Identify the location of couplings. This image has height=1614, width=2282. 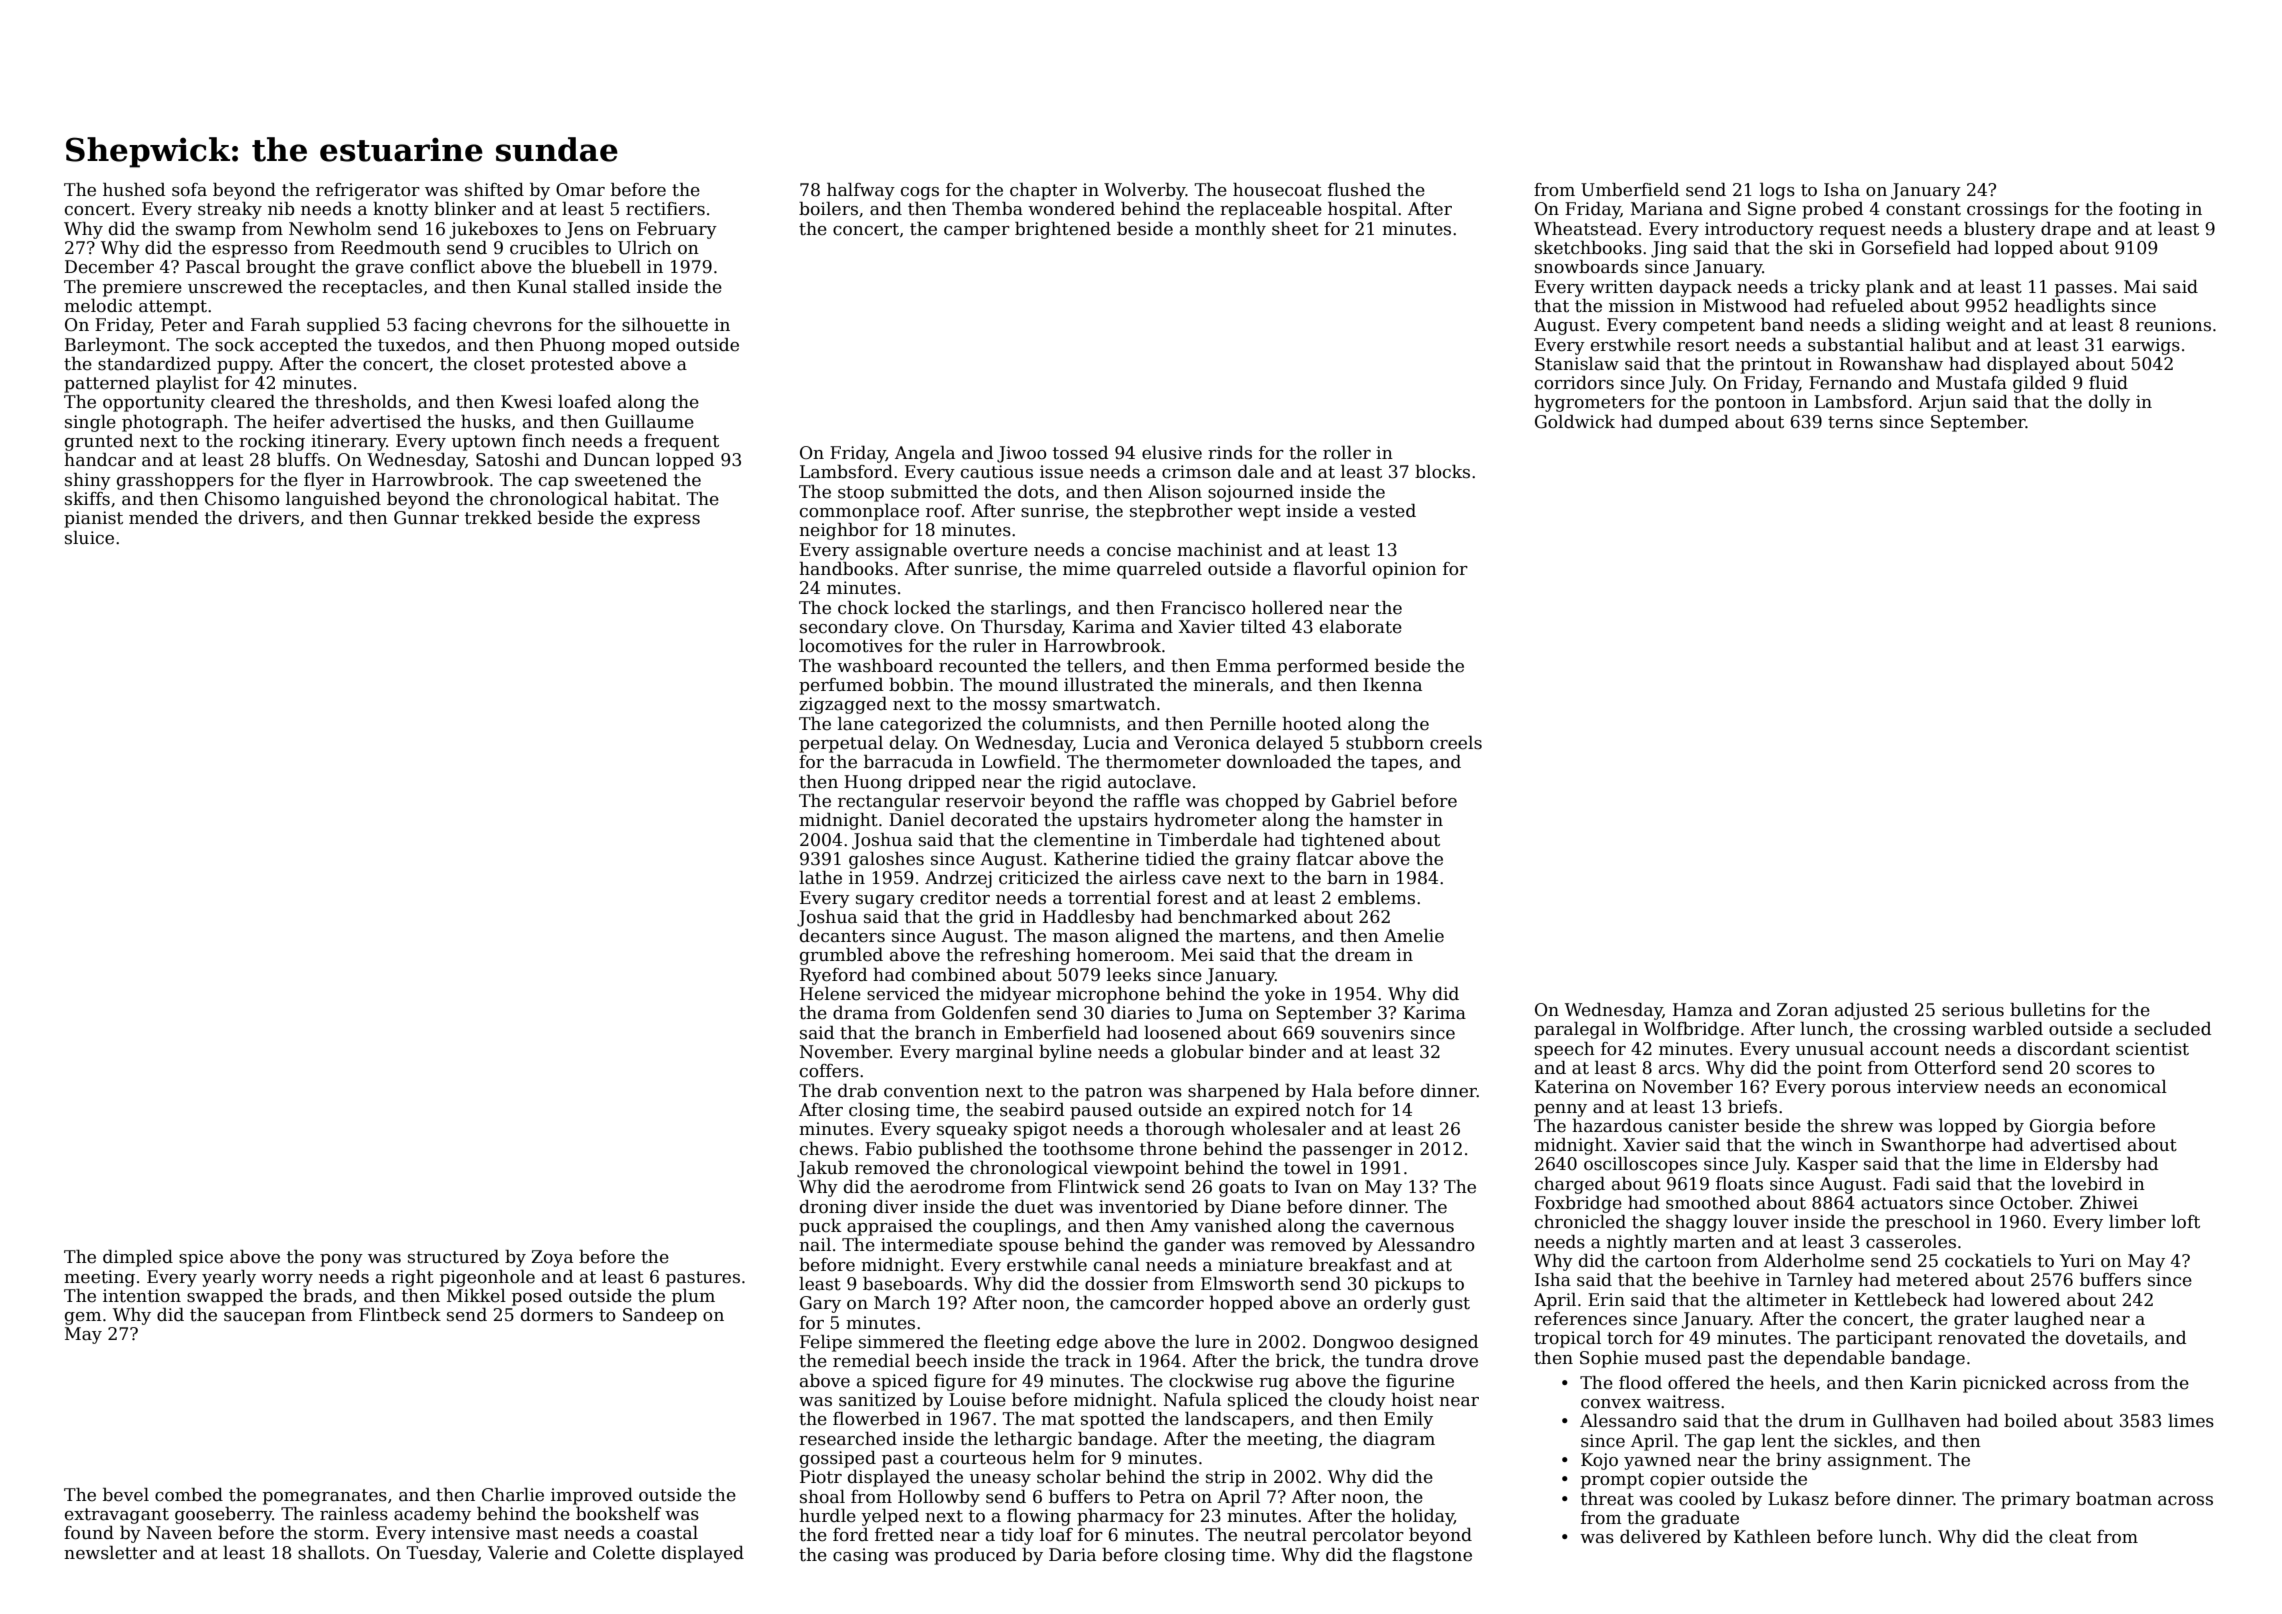
(1014, 1227).
